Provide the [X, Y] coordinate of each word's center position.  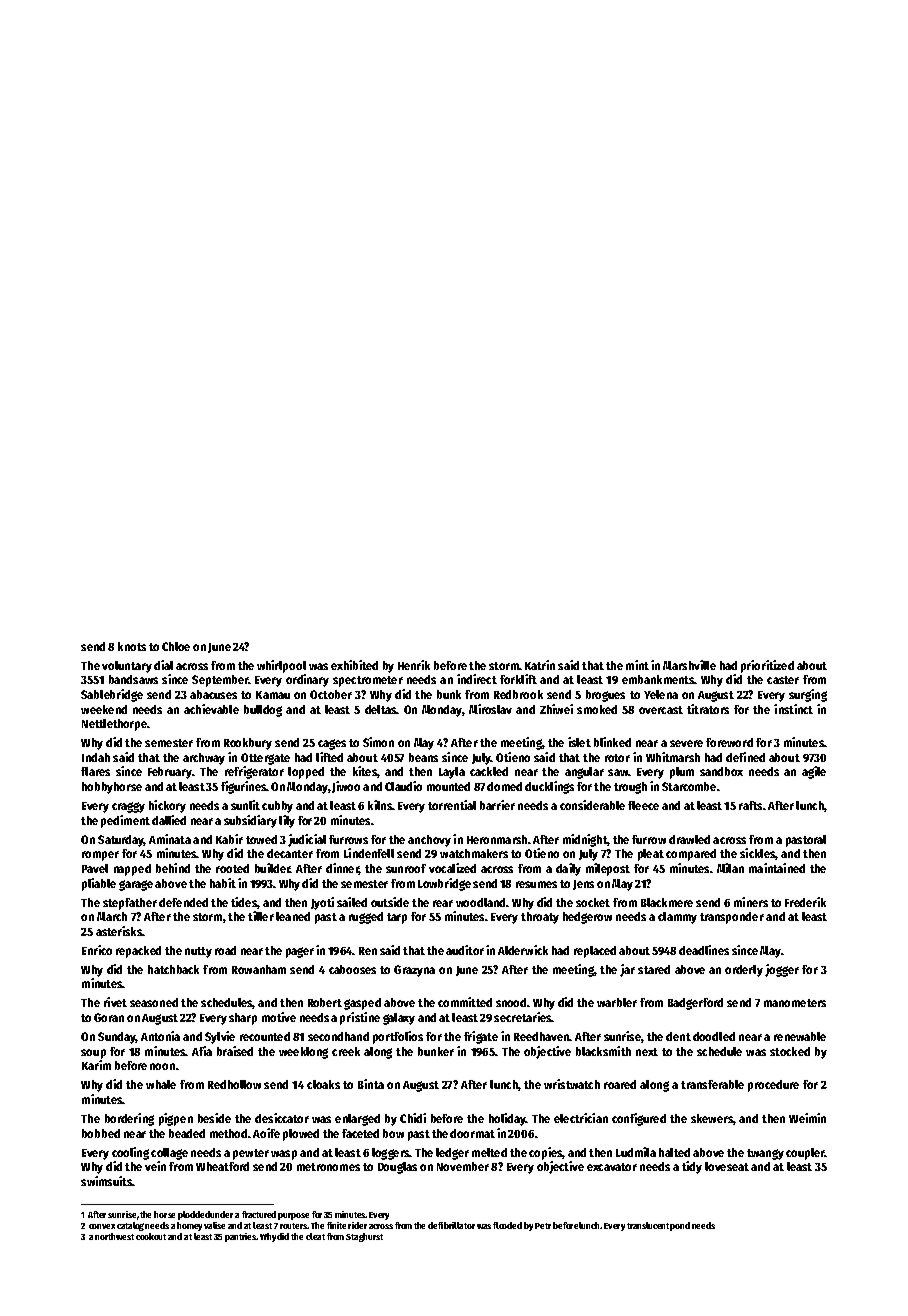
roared [620, 1084]
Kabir [229, 839]
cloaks [323, 1084]
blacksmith [603, 1051]
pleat [651, 855]
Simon [378, 742]
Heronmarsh [497, 839]
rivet [115, 1002]
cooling [130, 1153]
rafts [750, 805]
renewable [800, 1036]
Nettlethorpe [114, 725]
